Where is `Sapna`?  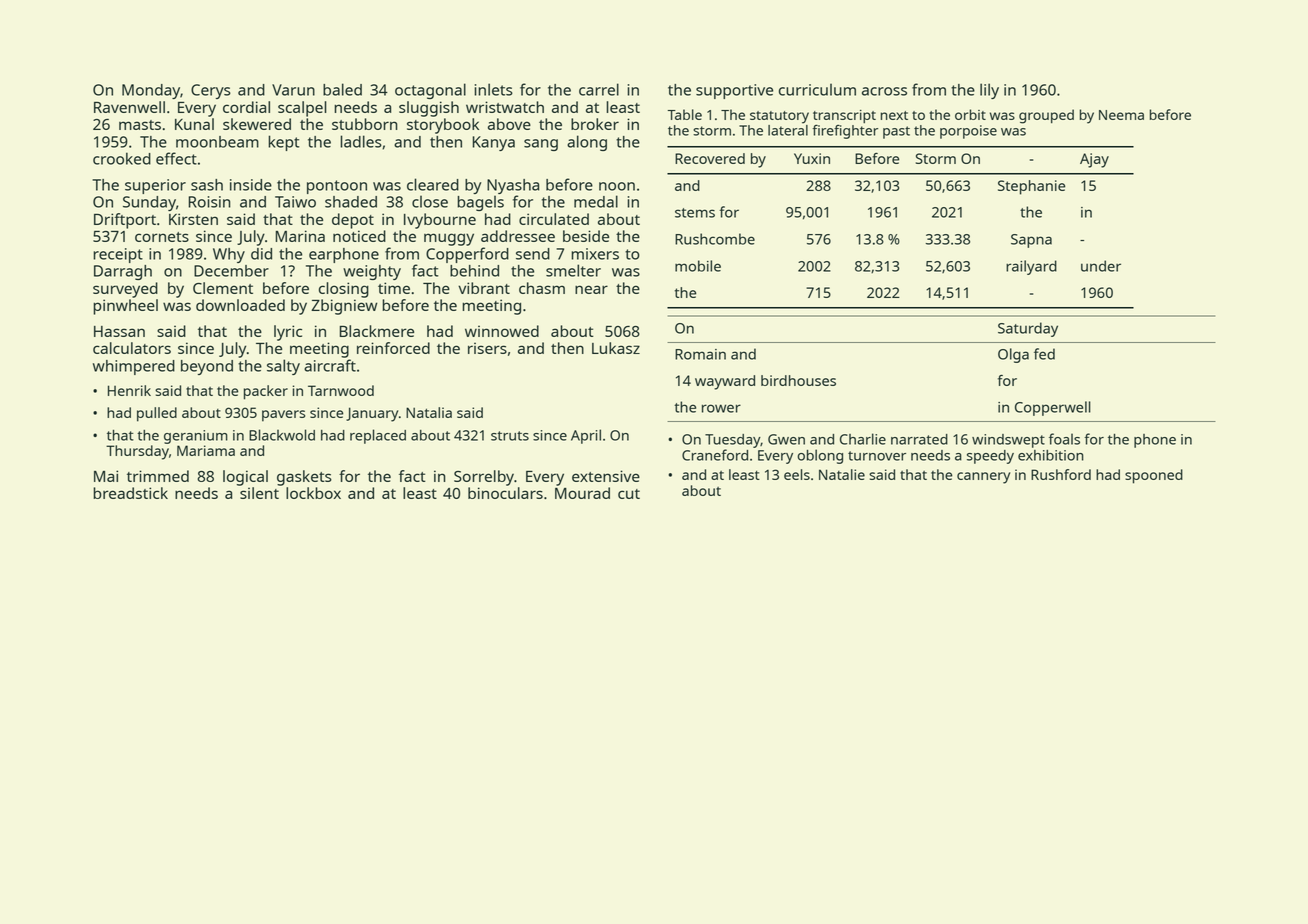 Sapna is located at coordinates (1031, 241).
